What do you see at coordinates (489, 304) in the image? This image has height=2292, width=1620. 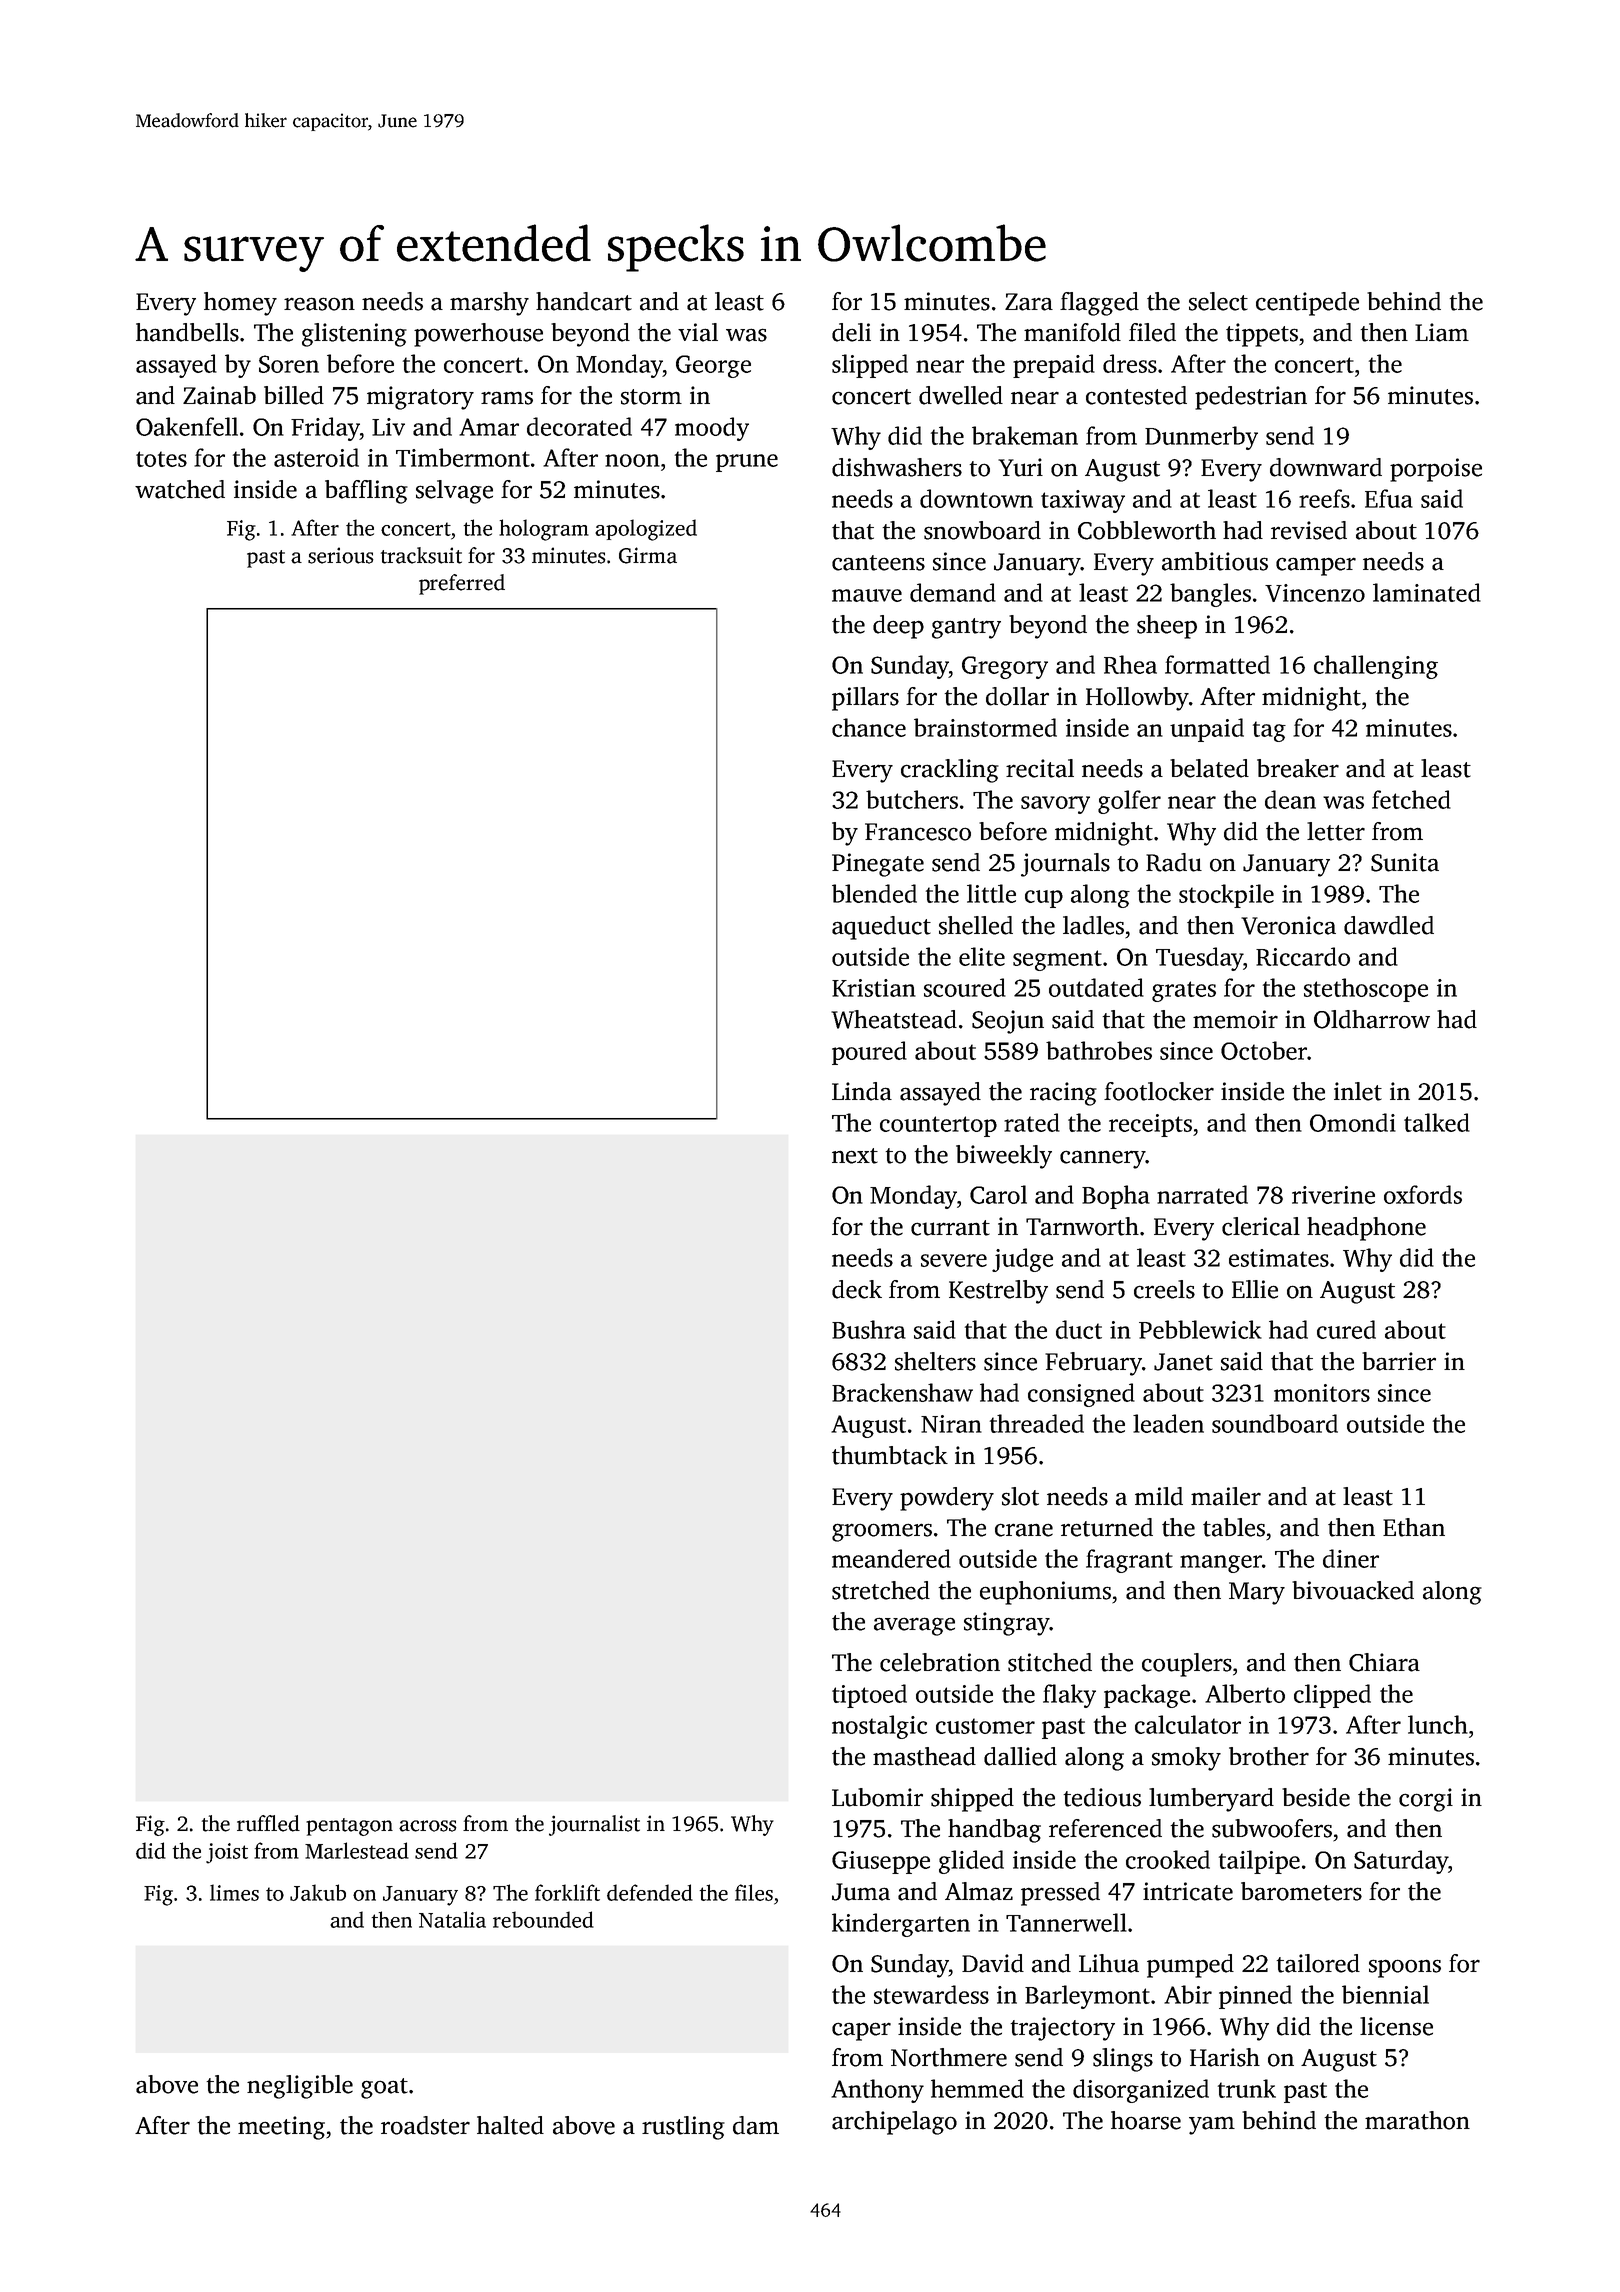 I see `marshy` at bounding box center [489, 304].
